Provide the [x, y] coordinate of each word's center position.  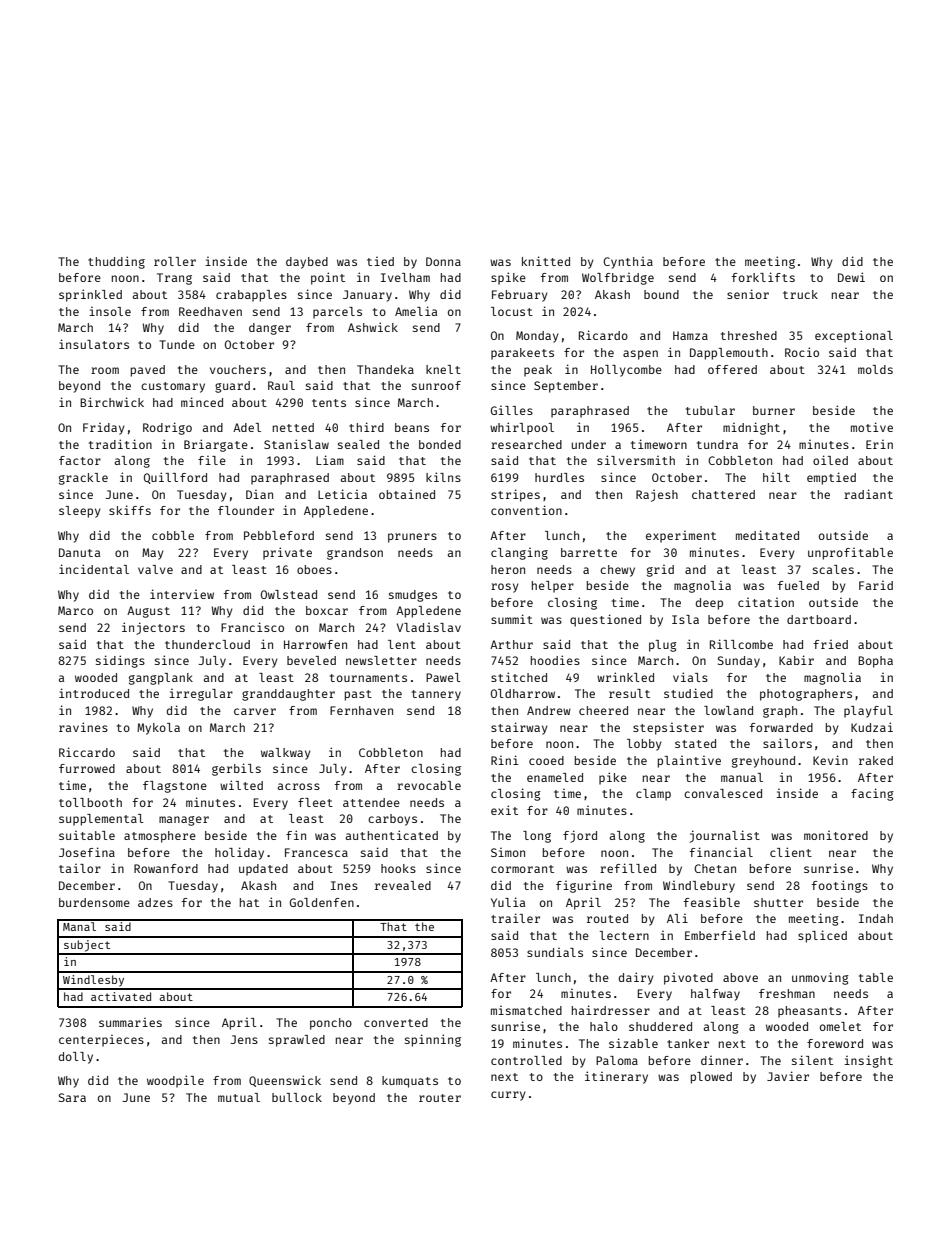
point [328, 278]
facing [872, 794]
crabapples [251, 296]
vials [690, 677]
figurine [584, 886]
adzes [155, 902]
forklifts [763, 277]
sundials [555, 952]
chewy [617, 571]
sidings [120, 661]
